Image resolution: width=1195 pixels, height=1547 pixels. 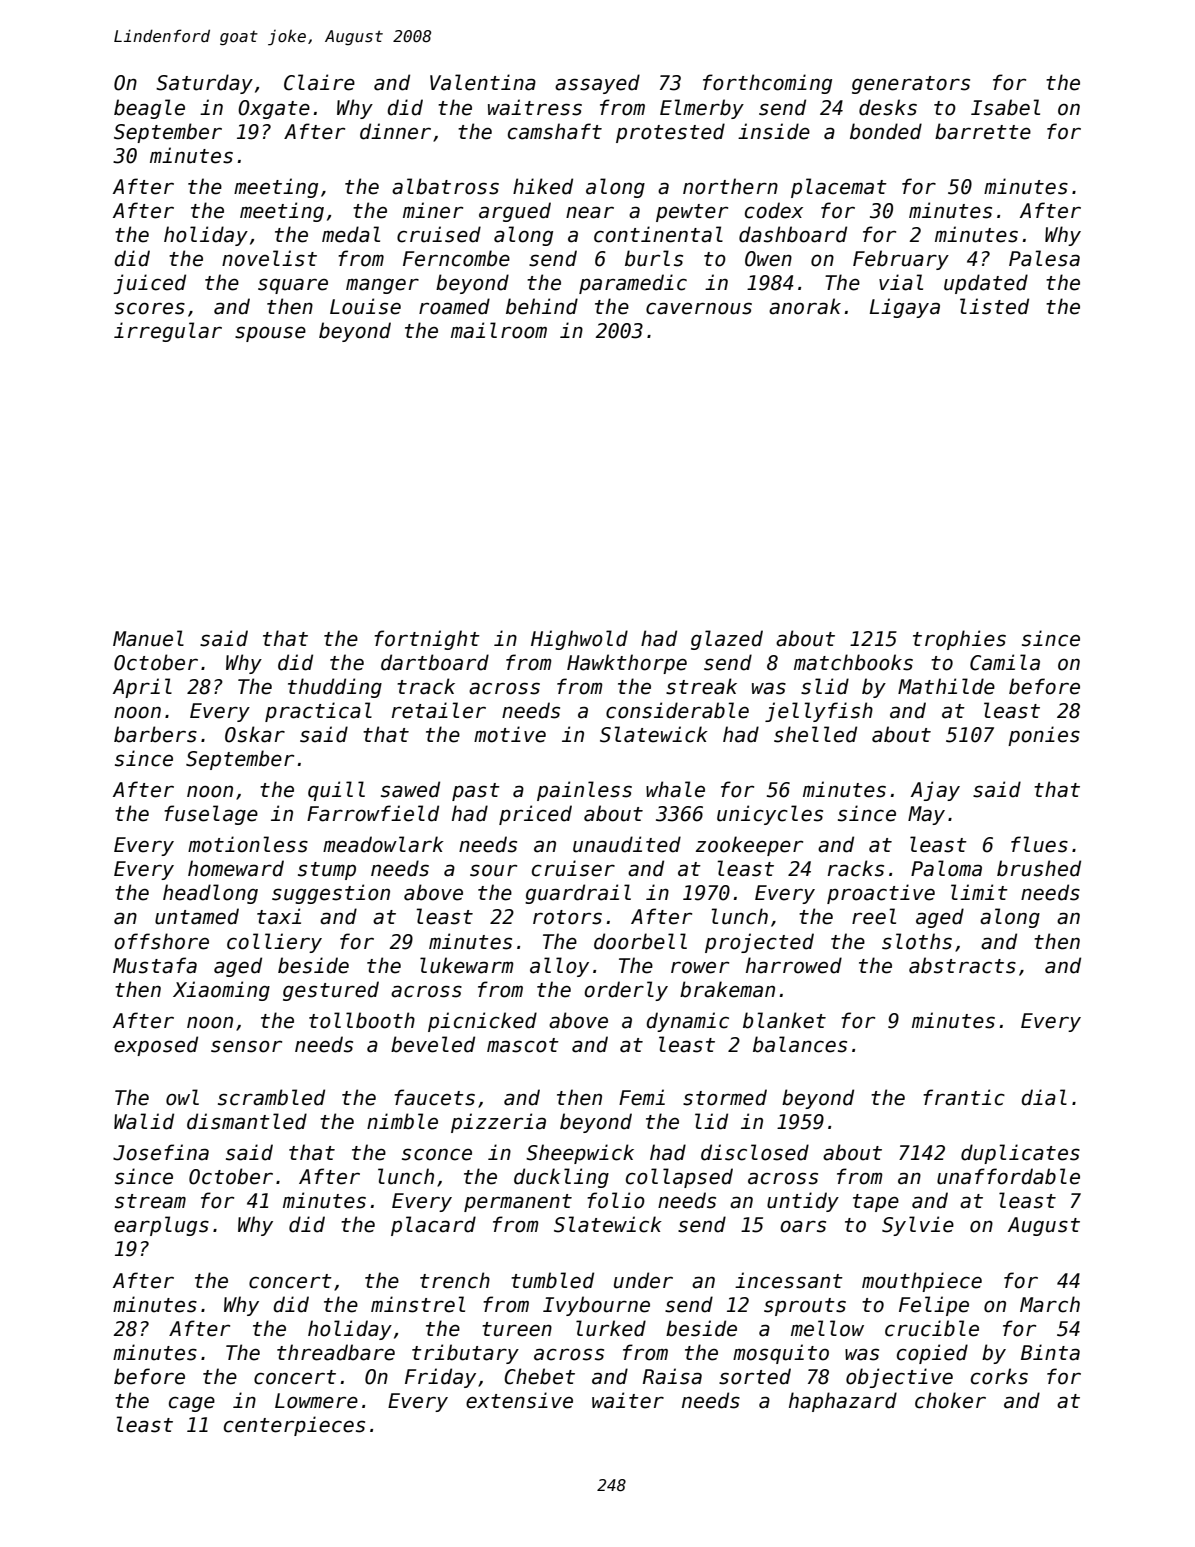 What do you see at coordinates (318, 712) in the screenshot?
I see `practical` at bounding box center [318, 712].
